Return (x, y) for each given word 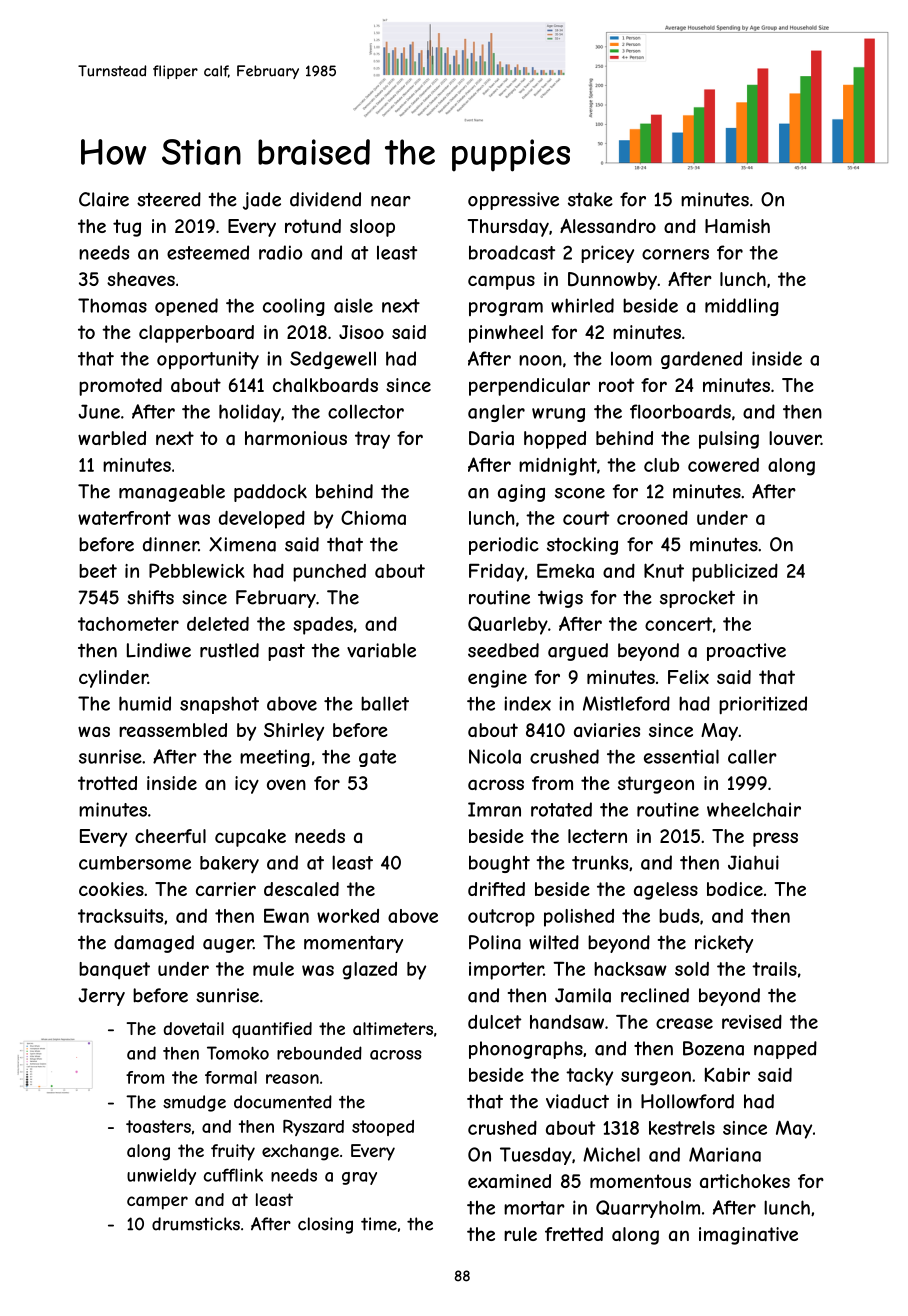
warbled (112, 438)
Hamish (737, 226)
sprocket (697, 599)
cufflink (233, 1175)
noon (540, 360)
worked (348, 916)
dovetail (194, 1028)
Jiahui (753, 862)
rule (520, 1234)
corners (675, 254)
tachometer (128, 624)
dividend (325, 199)
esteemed (208, 252)
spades (323, 626)
